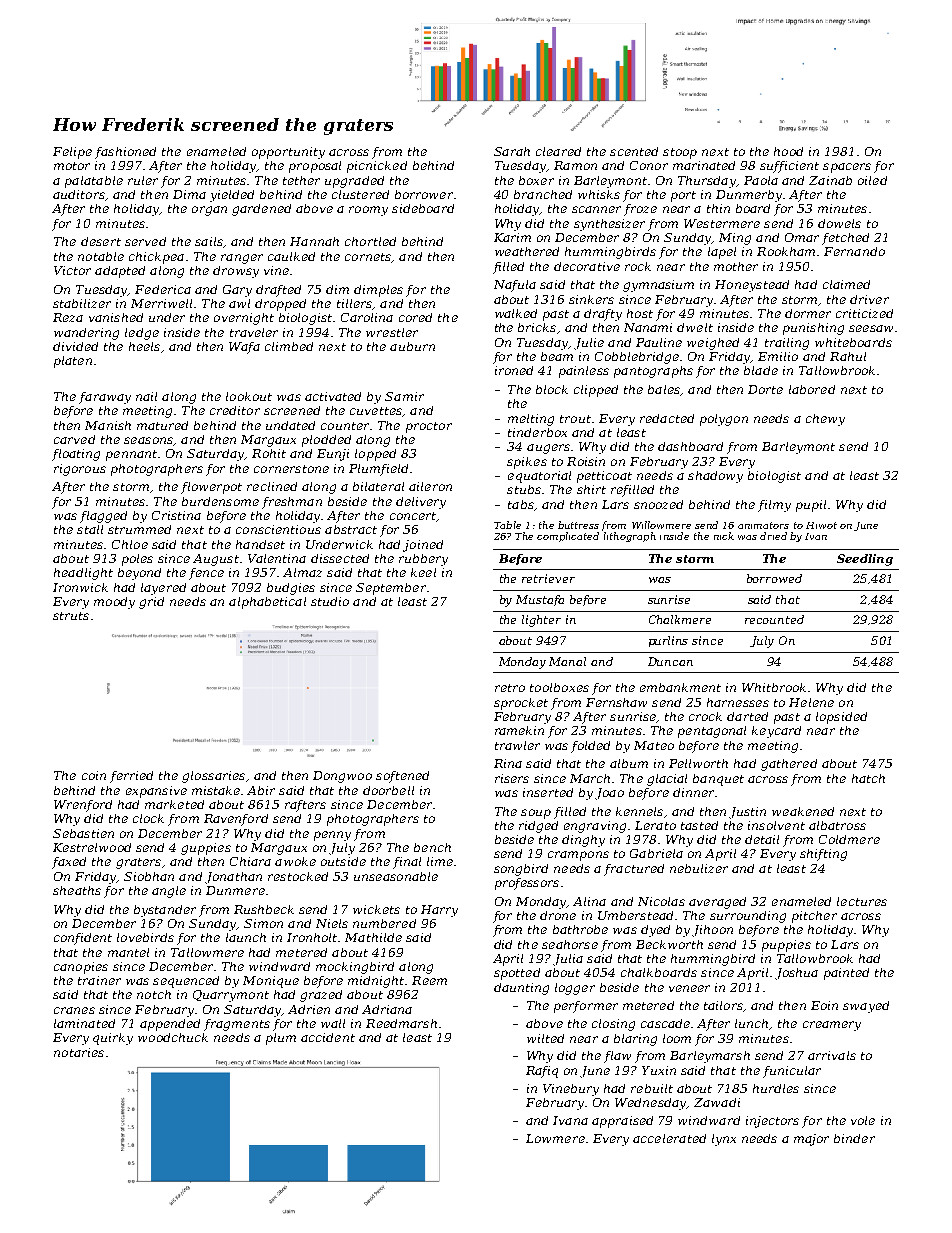 This document has width=952, height=1233. What do you see at coordinates (237, 1025) in the document?
I see `fragments` at bounding box center [237, 1025].
